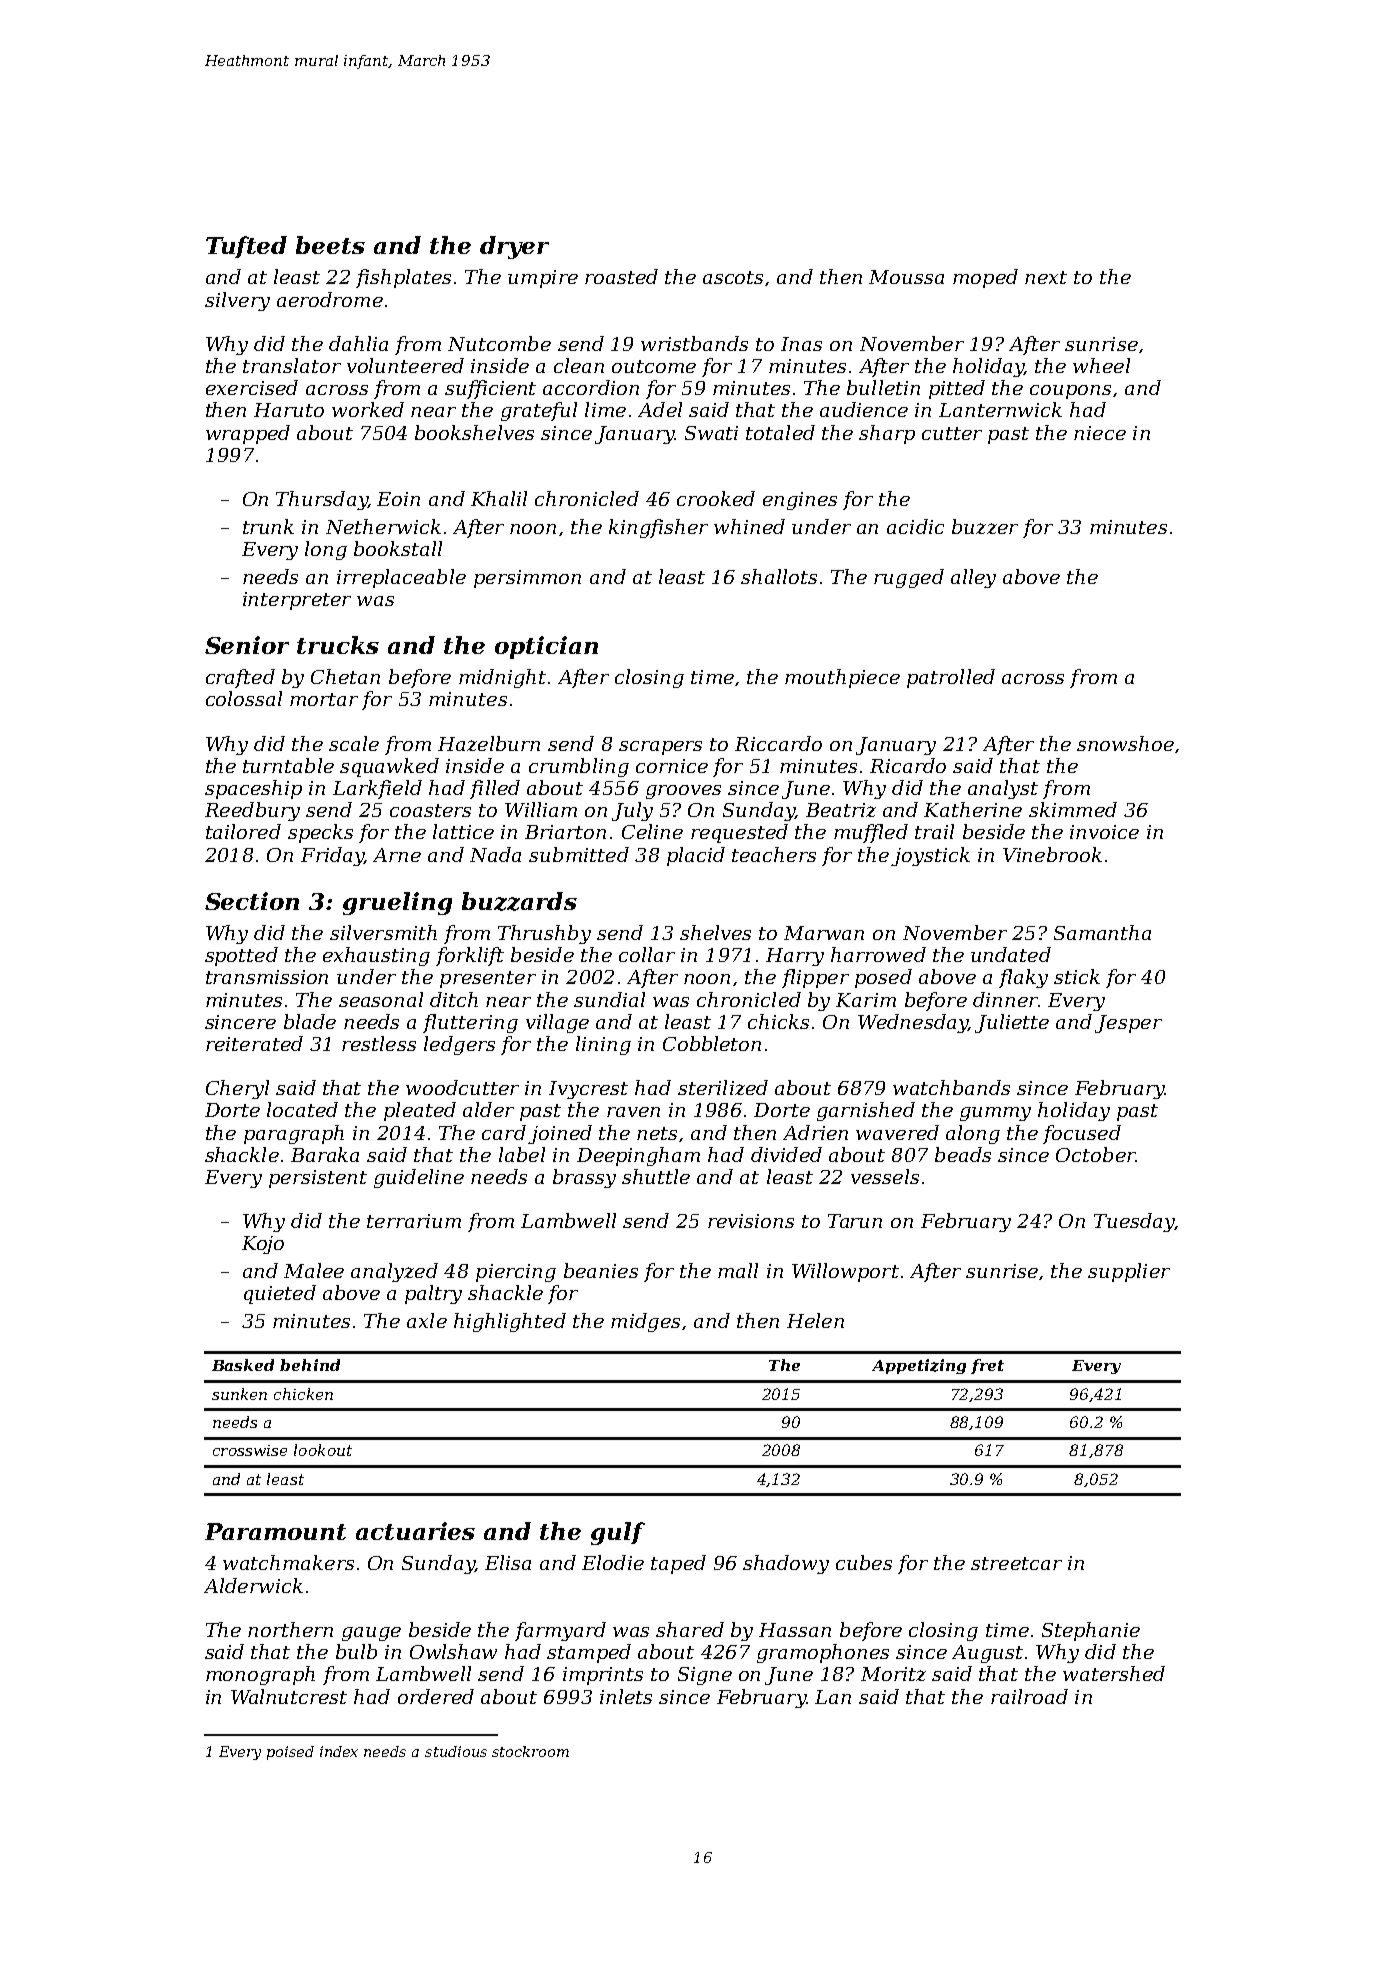 This screenshot has height=1969, width=1386. What do you see at coordinates (463, 831) in the screenshot?
I see `lattice` at bounding box center [463, 831].
